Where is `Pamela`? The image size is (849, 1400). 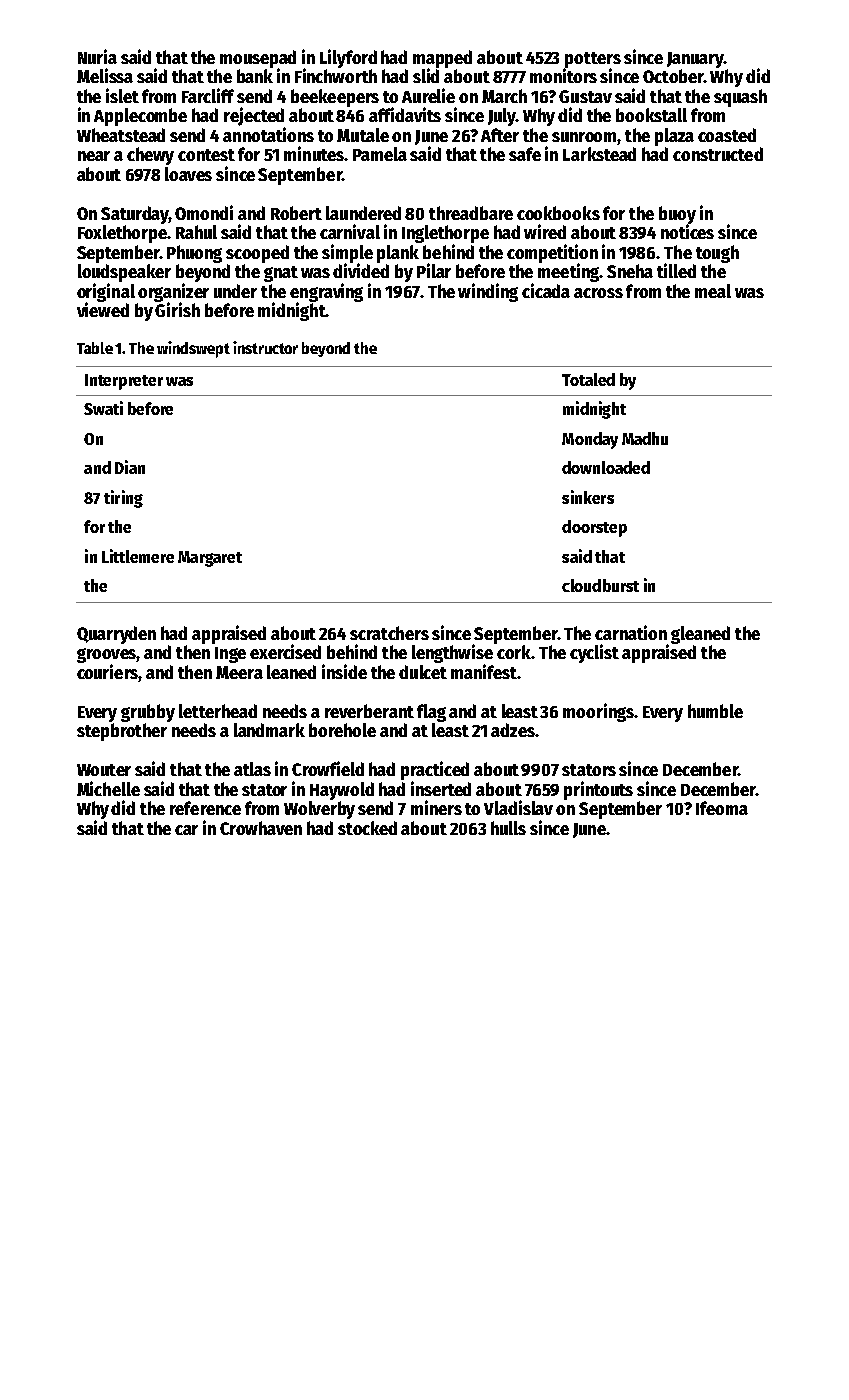
Pamela is located at coordinates (380, 154).
